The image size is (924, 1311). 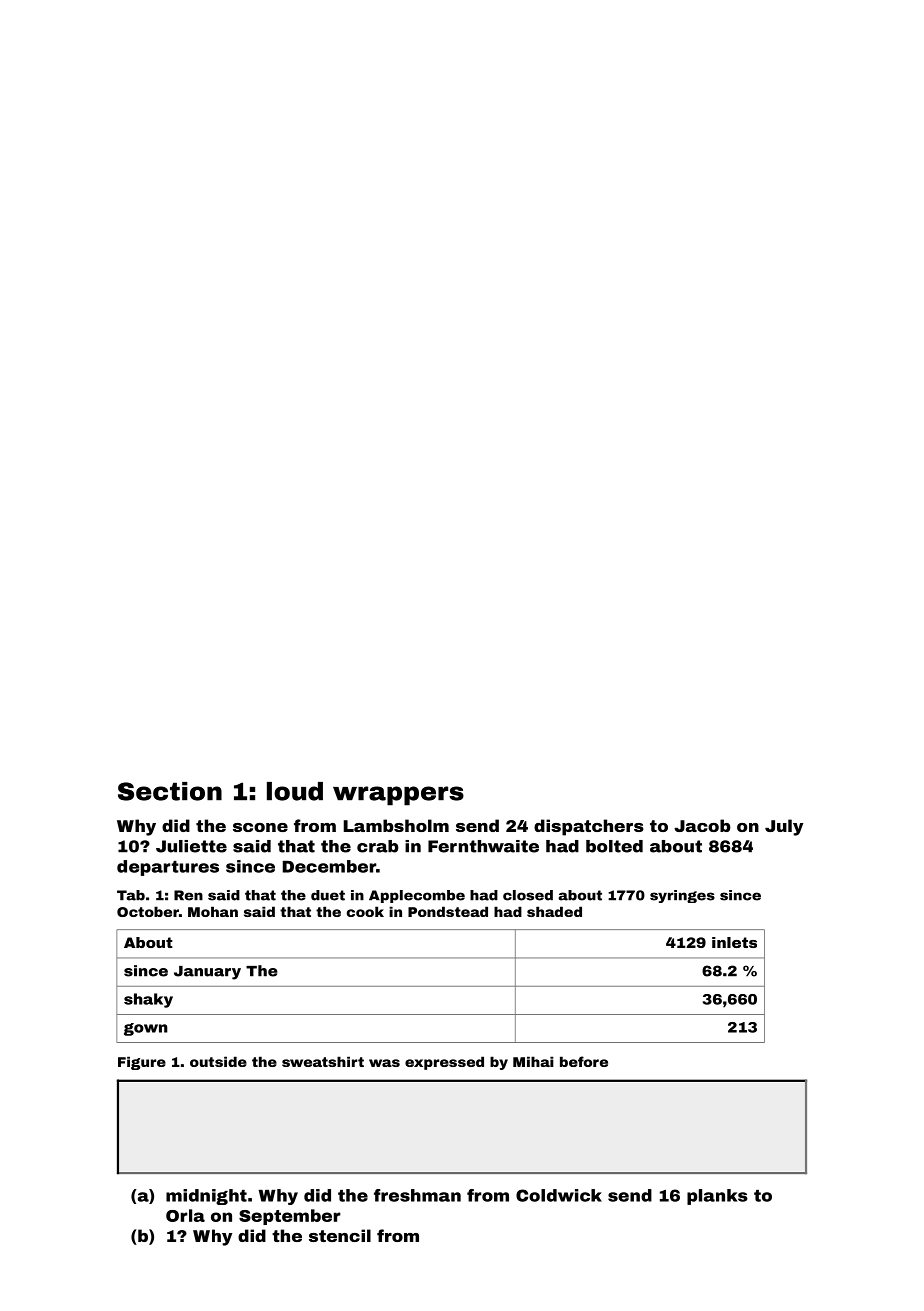 I want to click on midnight, so click(x=206, y=1197).
